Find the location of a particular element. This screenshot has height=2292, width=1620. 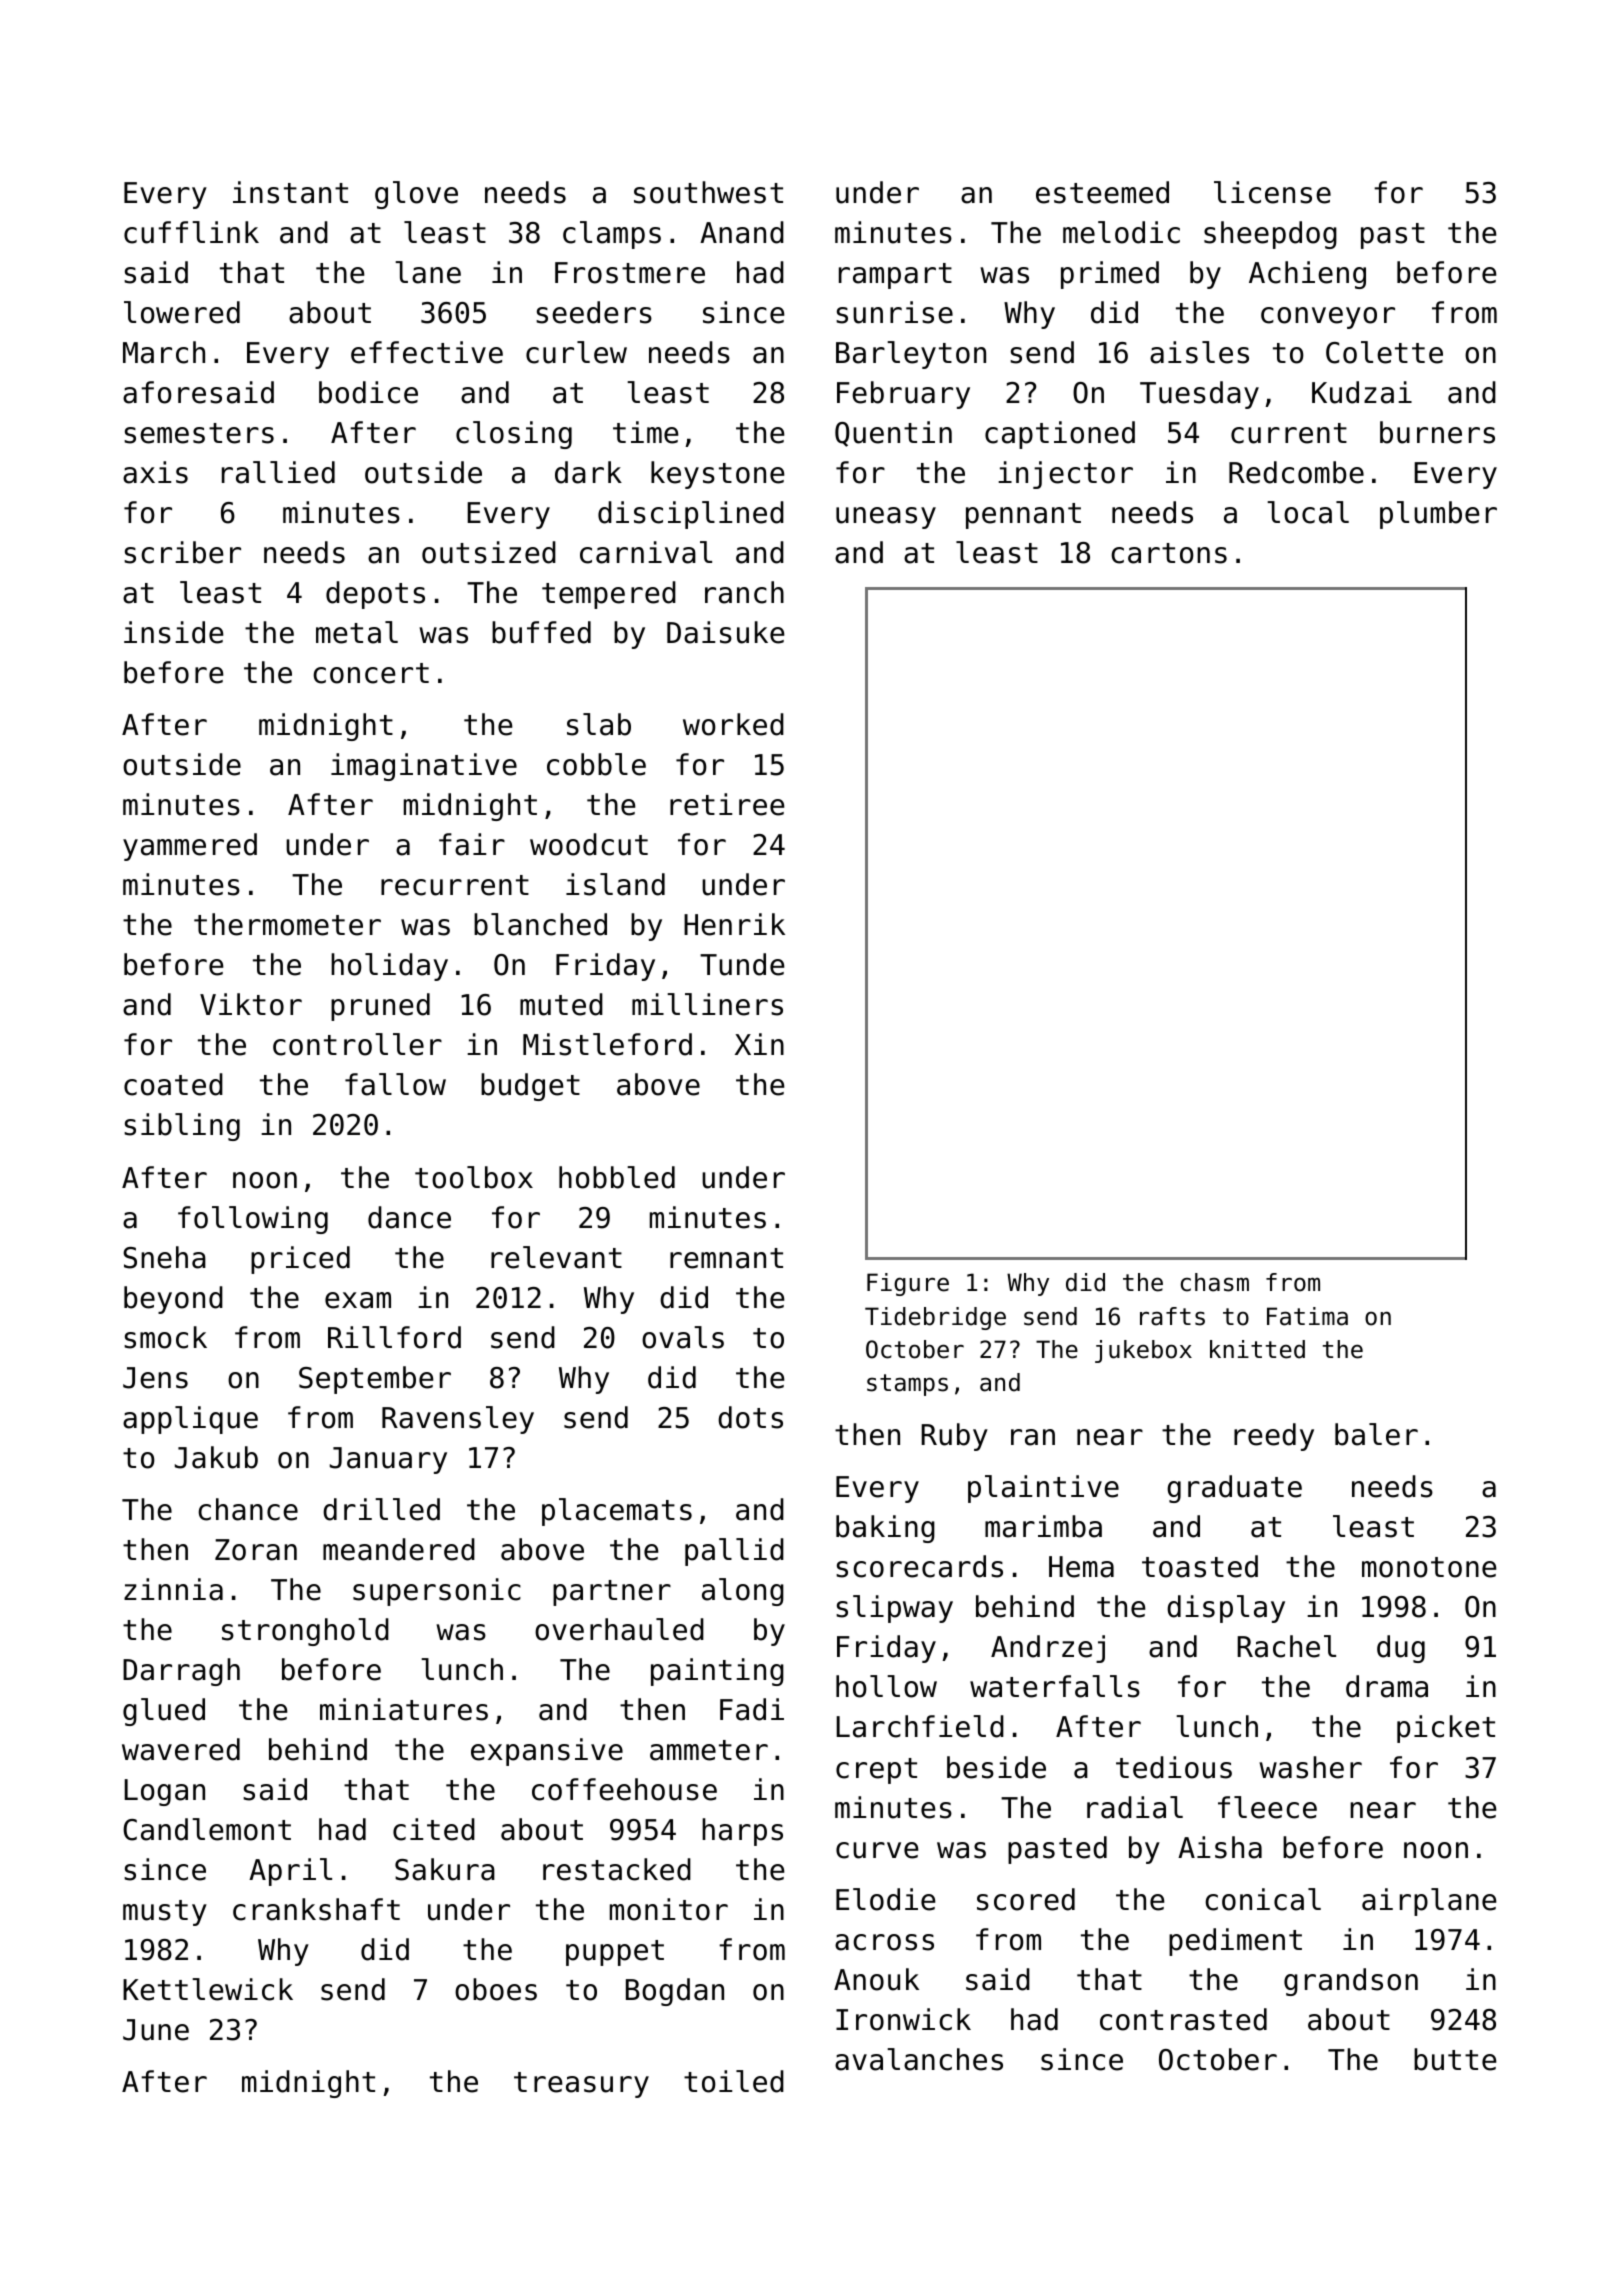

toasted is located at coordinates (1200, 1566).
